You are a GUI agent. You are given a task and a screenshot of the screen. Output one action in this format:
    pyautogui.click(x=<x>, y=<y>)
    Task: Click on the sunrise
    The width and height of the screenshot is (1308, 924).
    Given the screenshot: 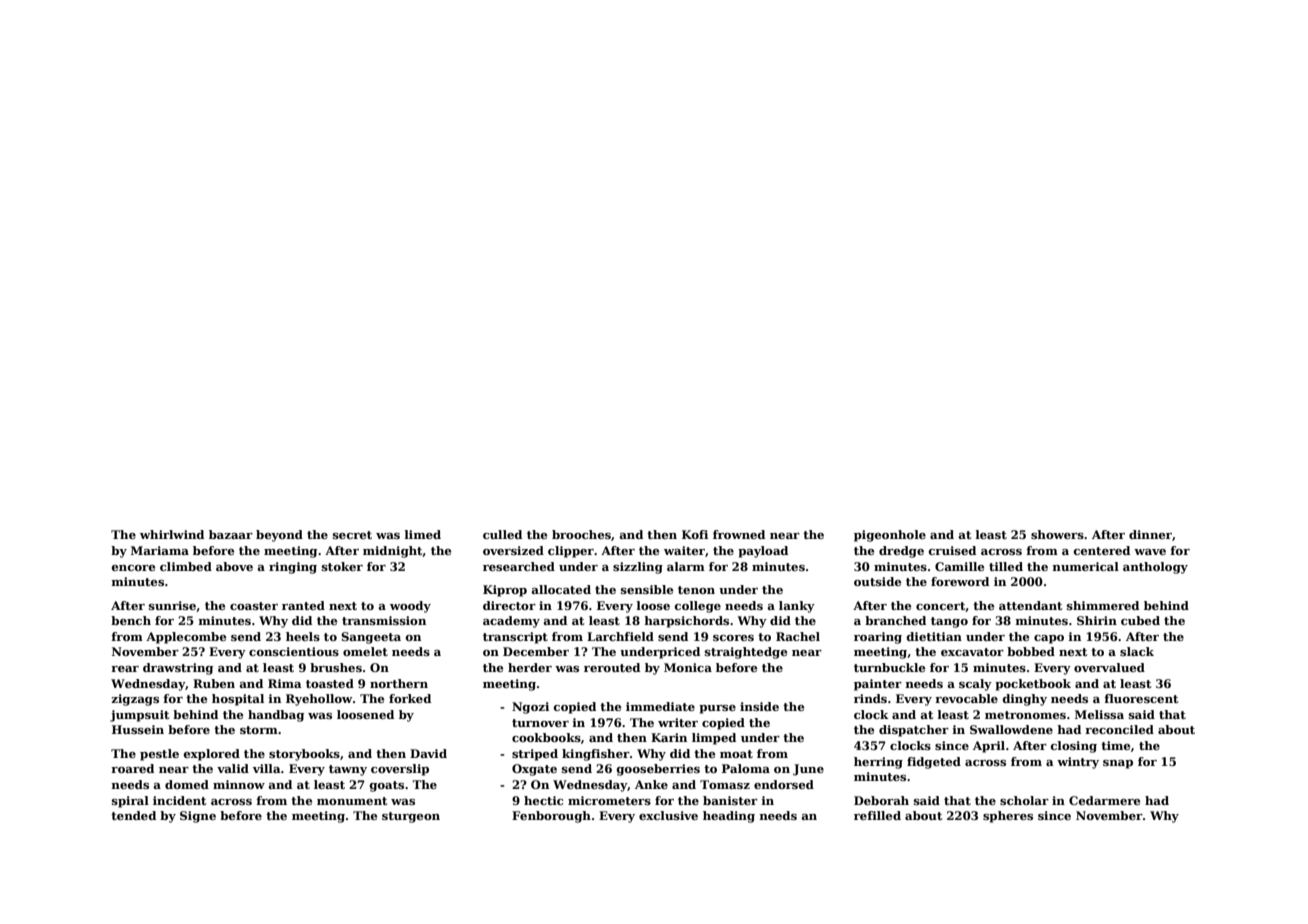 What is the action you would take?
    pyautogui.click(x=172, y=605)
